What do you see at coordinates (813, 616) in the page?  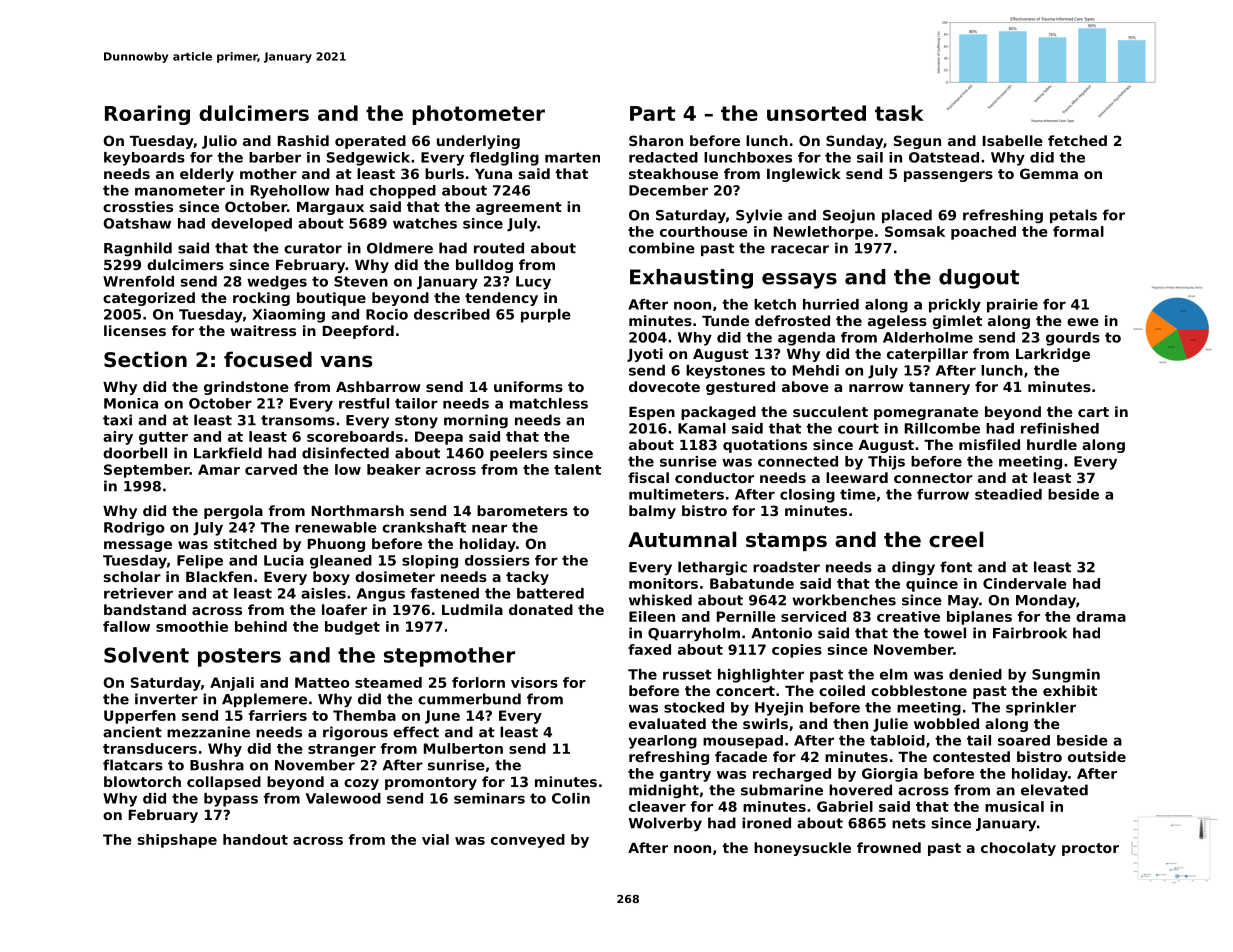 I see `serviced` at bounding box center [813, 616].
